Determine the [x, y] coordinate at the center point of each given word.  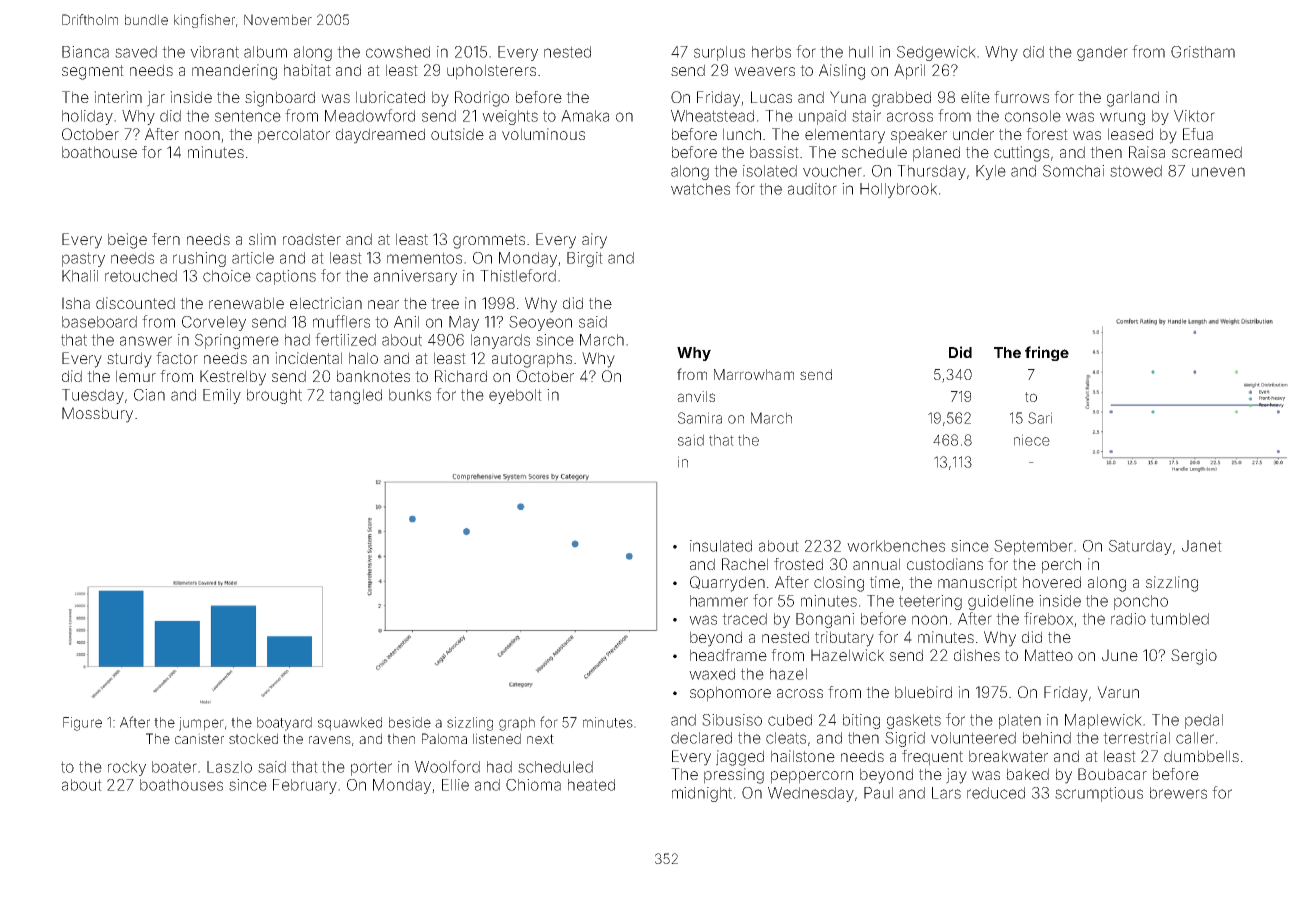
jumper [201, 724]
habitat [307, 70]
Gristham [1203, 52]
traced [744, 619]
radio [1128, 619]
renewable [246, 303]
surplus [719, 53]
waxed [712, 674]
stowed [1136, 171]
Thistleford [518, 275]
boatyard [284, 724]
